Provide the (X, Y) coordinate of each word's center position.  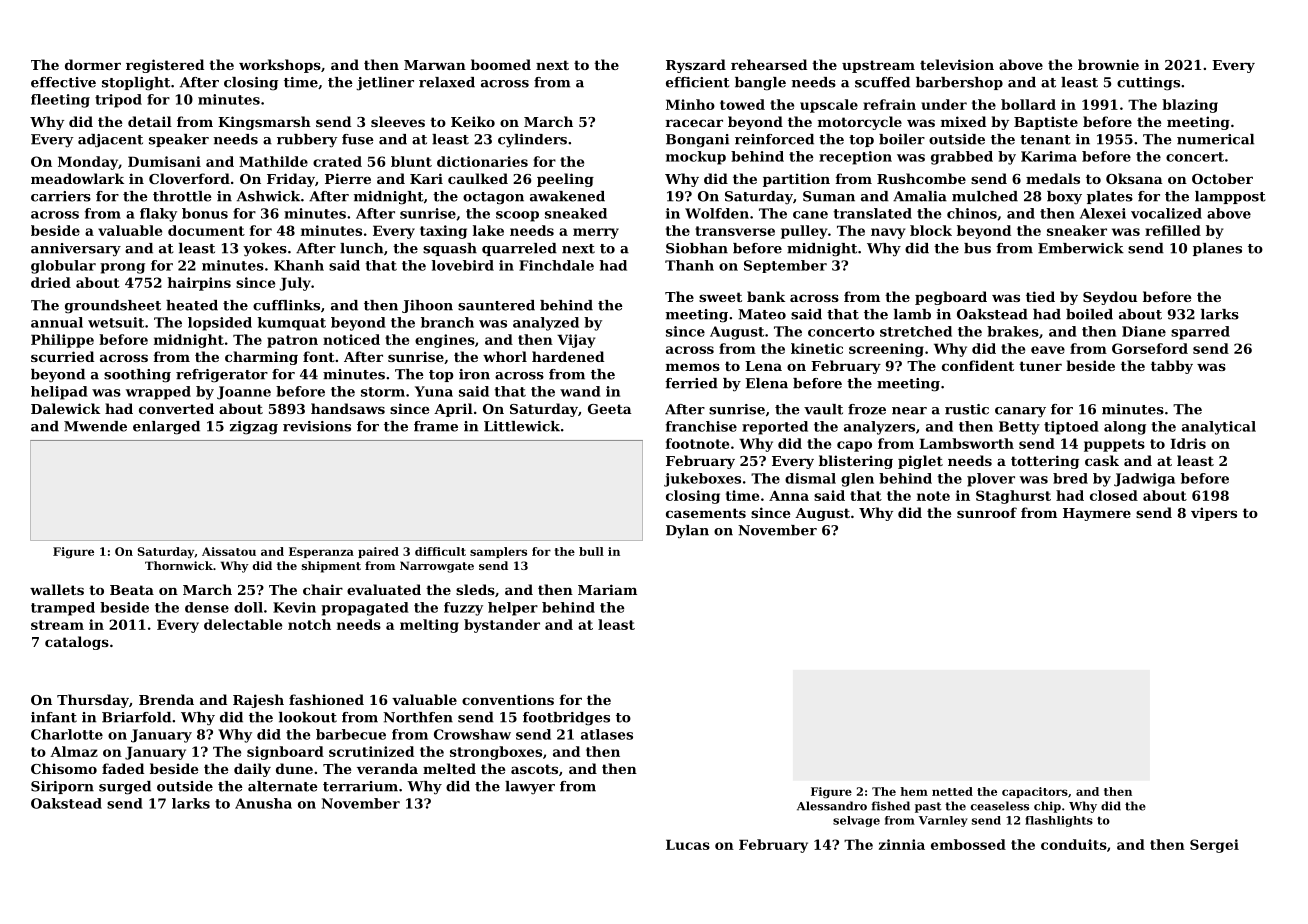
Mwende (95, 426)
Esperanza (321, 552)
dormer (93, 64)
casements (706, 513)
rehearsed (769, 64)
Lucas (688, 844)
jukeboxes (702, 480)
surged (125, 788)
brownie (1108, 64)
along (1125, 428)
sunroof (987, 512)
